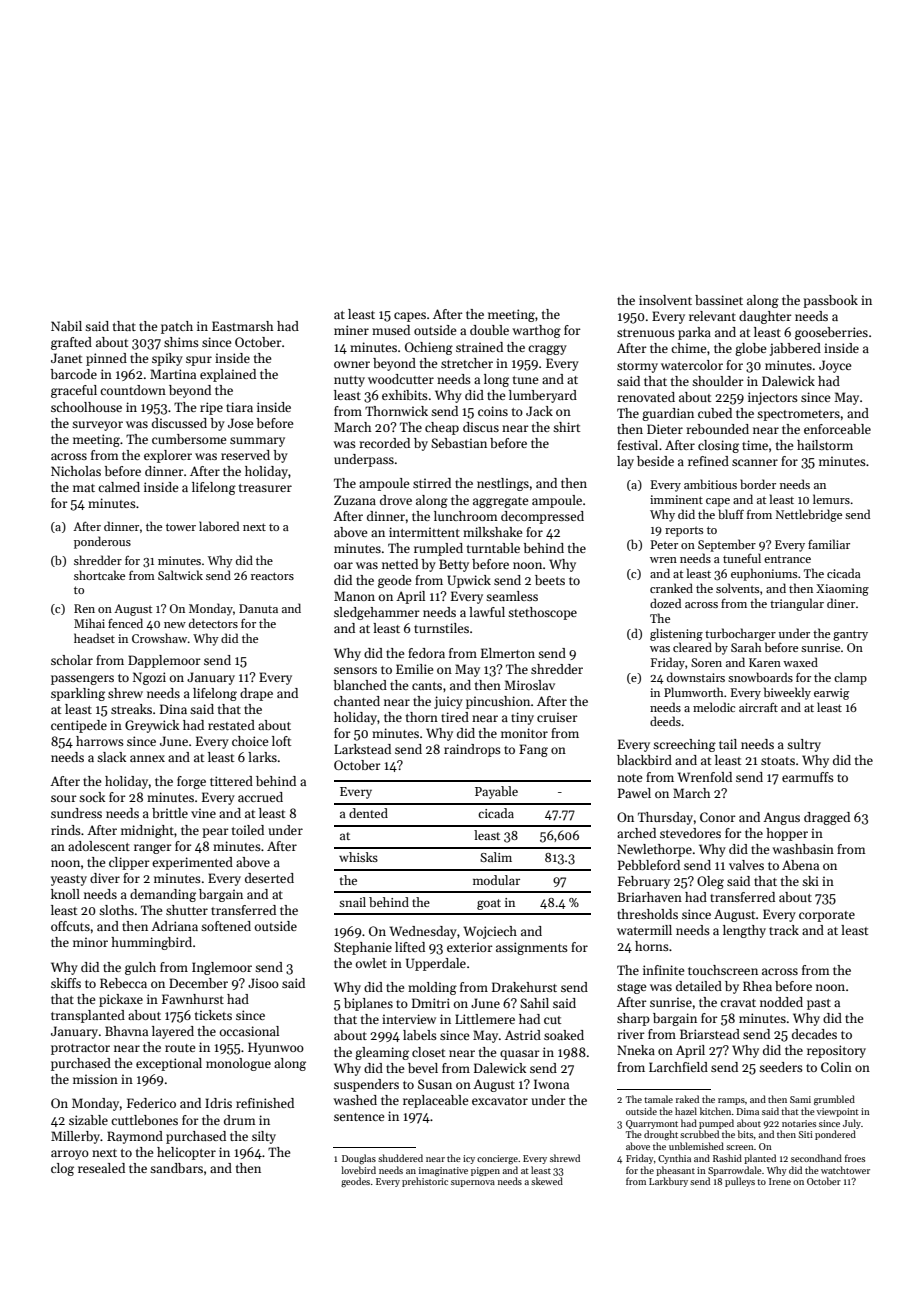 The image size is (924, 1308). I want to click on accrued, so click(260, 797).
